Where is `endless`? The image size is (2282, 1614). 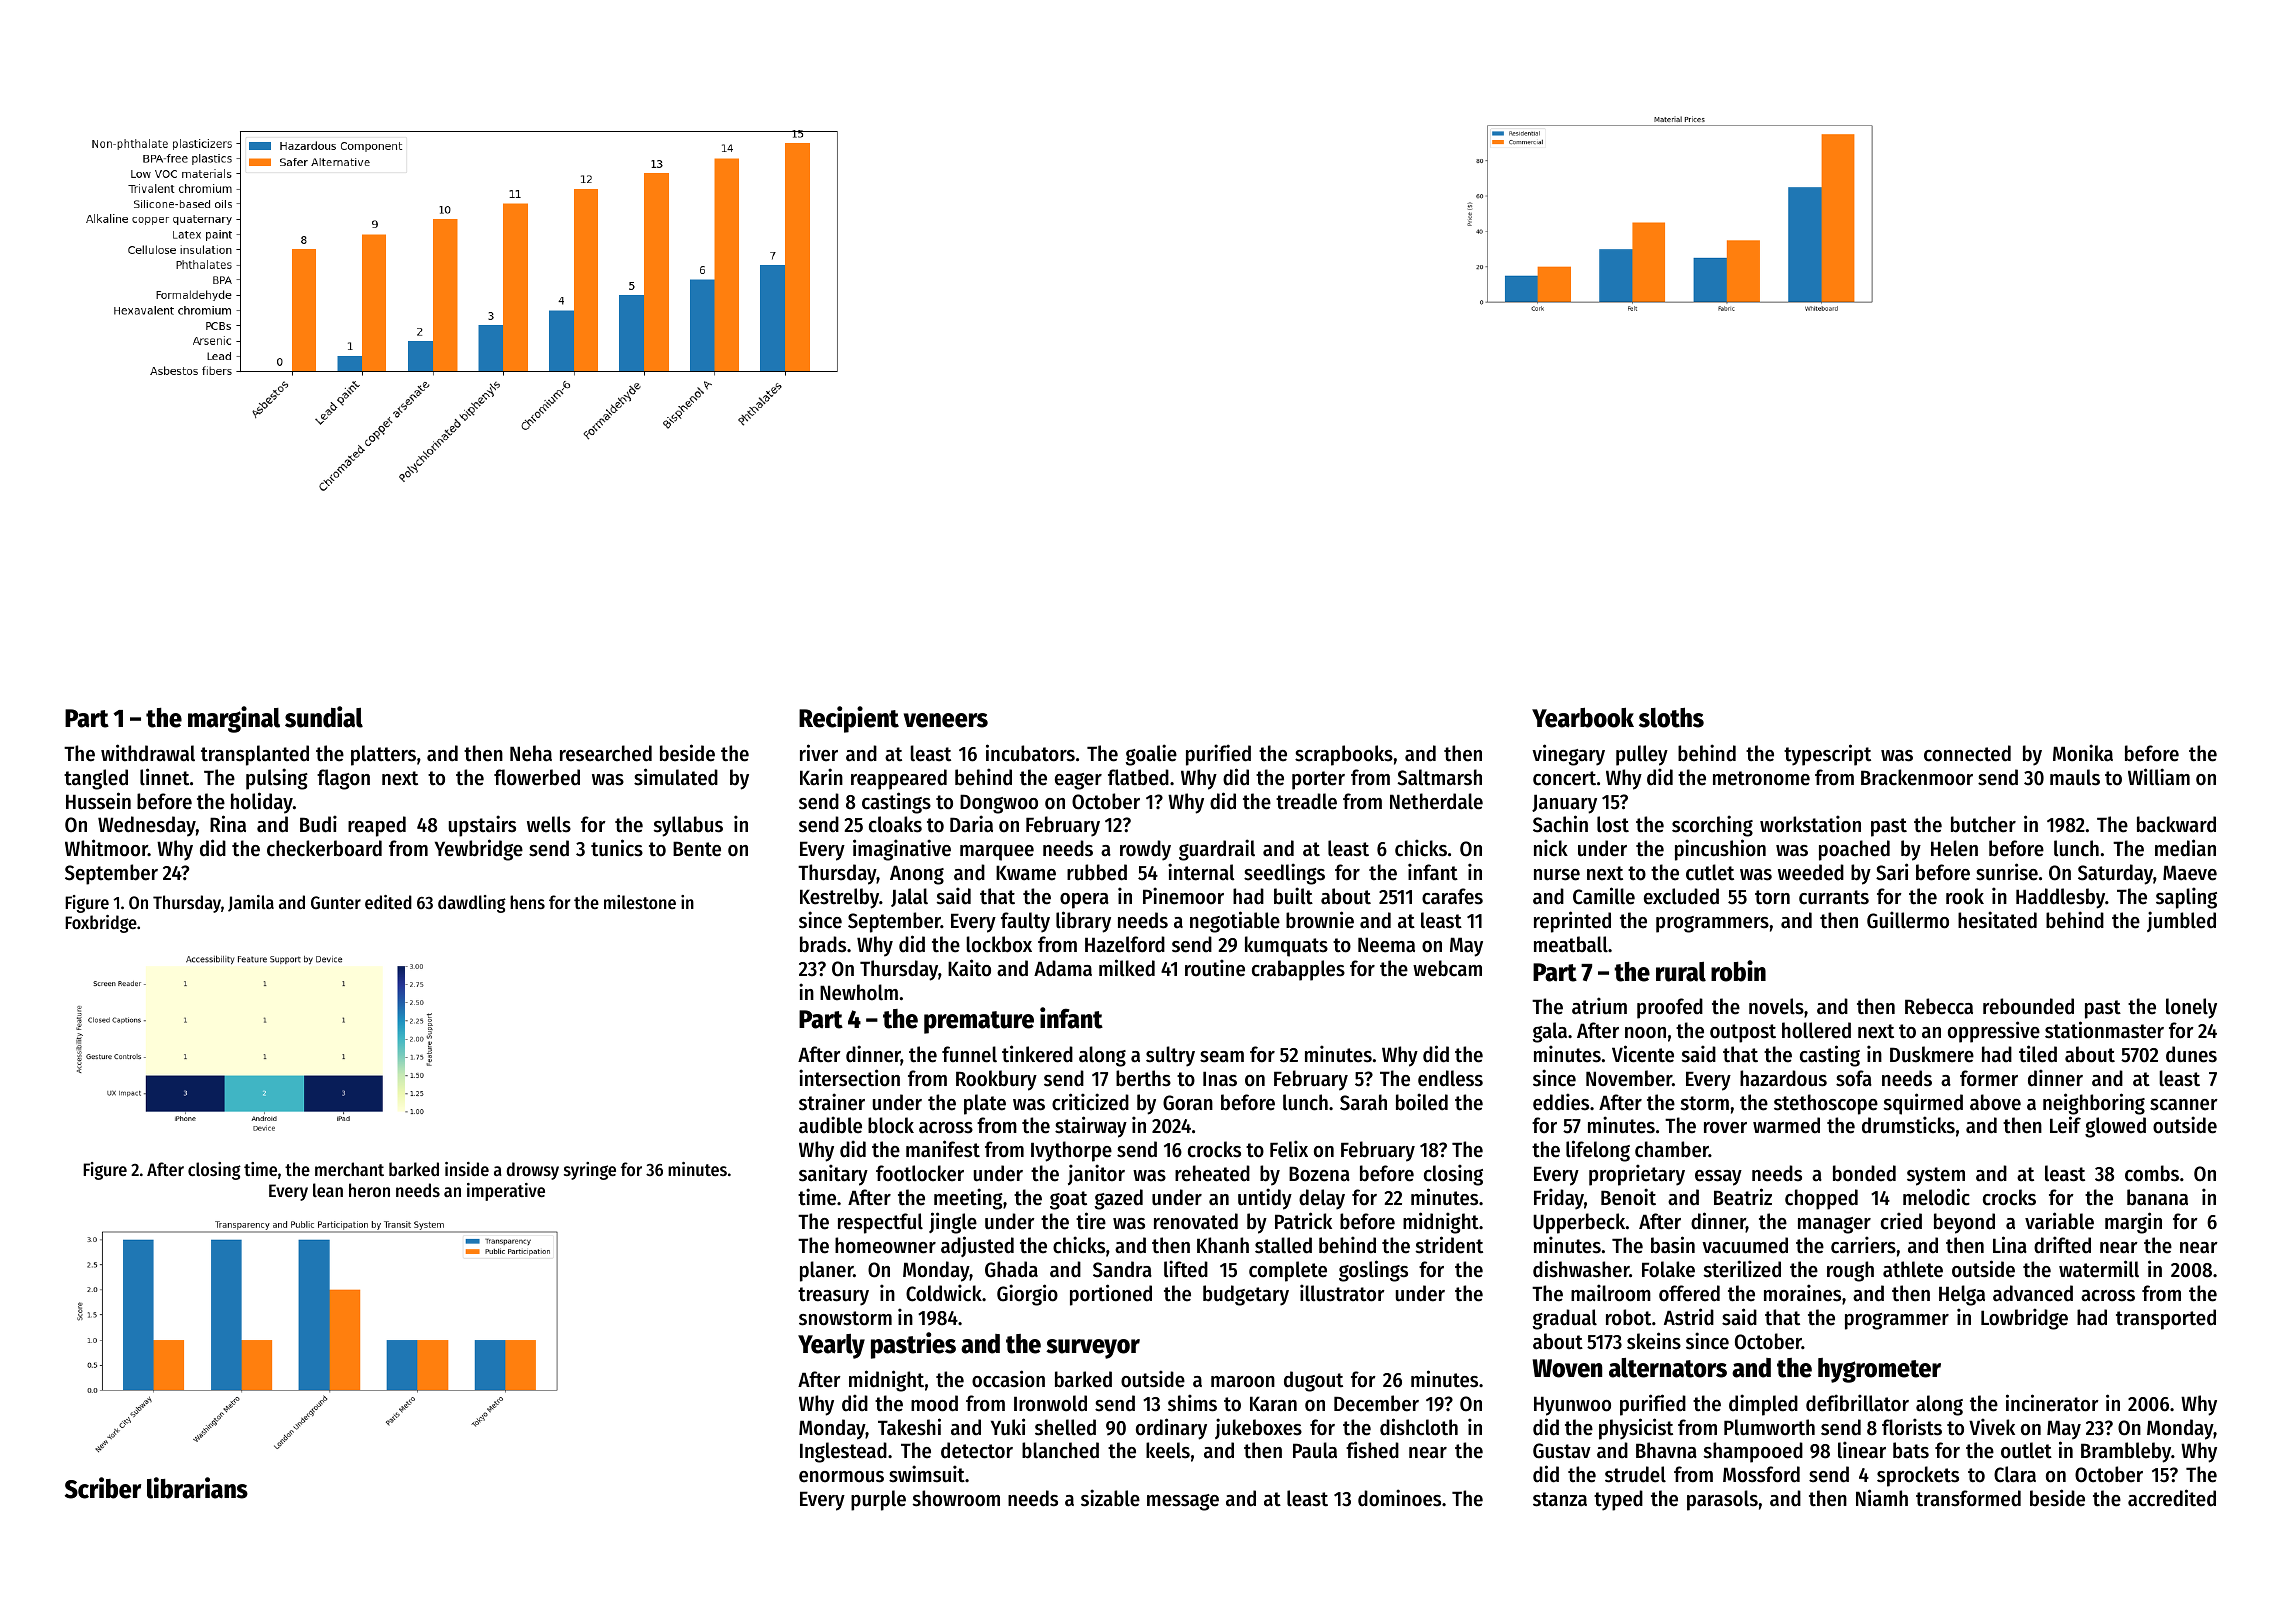 endless is located at coordinates (1450, 1078).
